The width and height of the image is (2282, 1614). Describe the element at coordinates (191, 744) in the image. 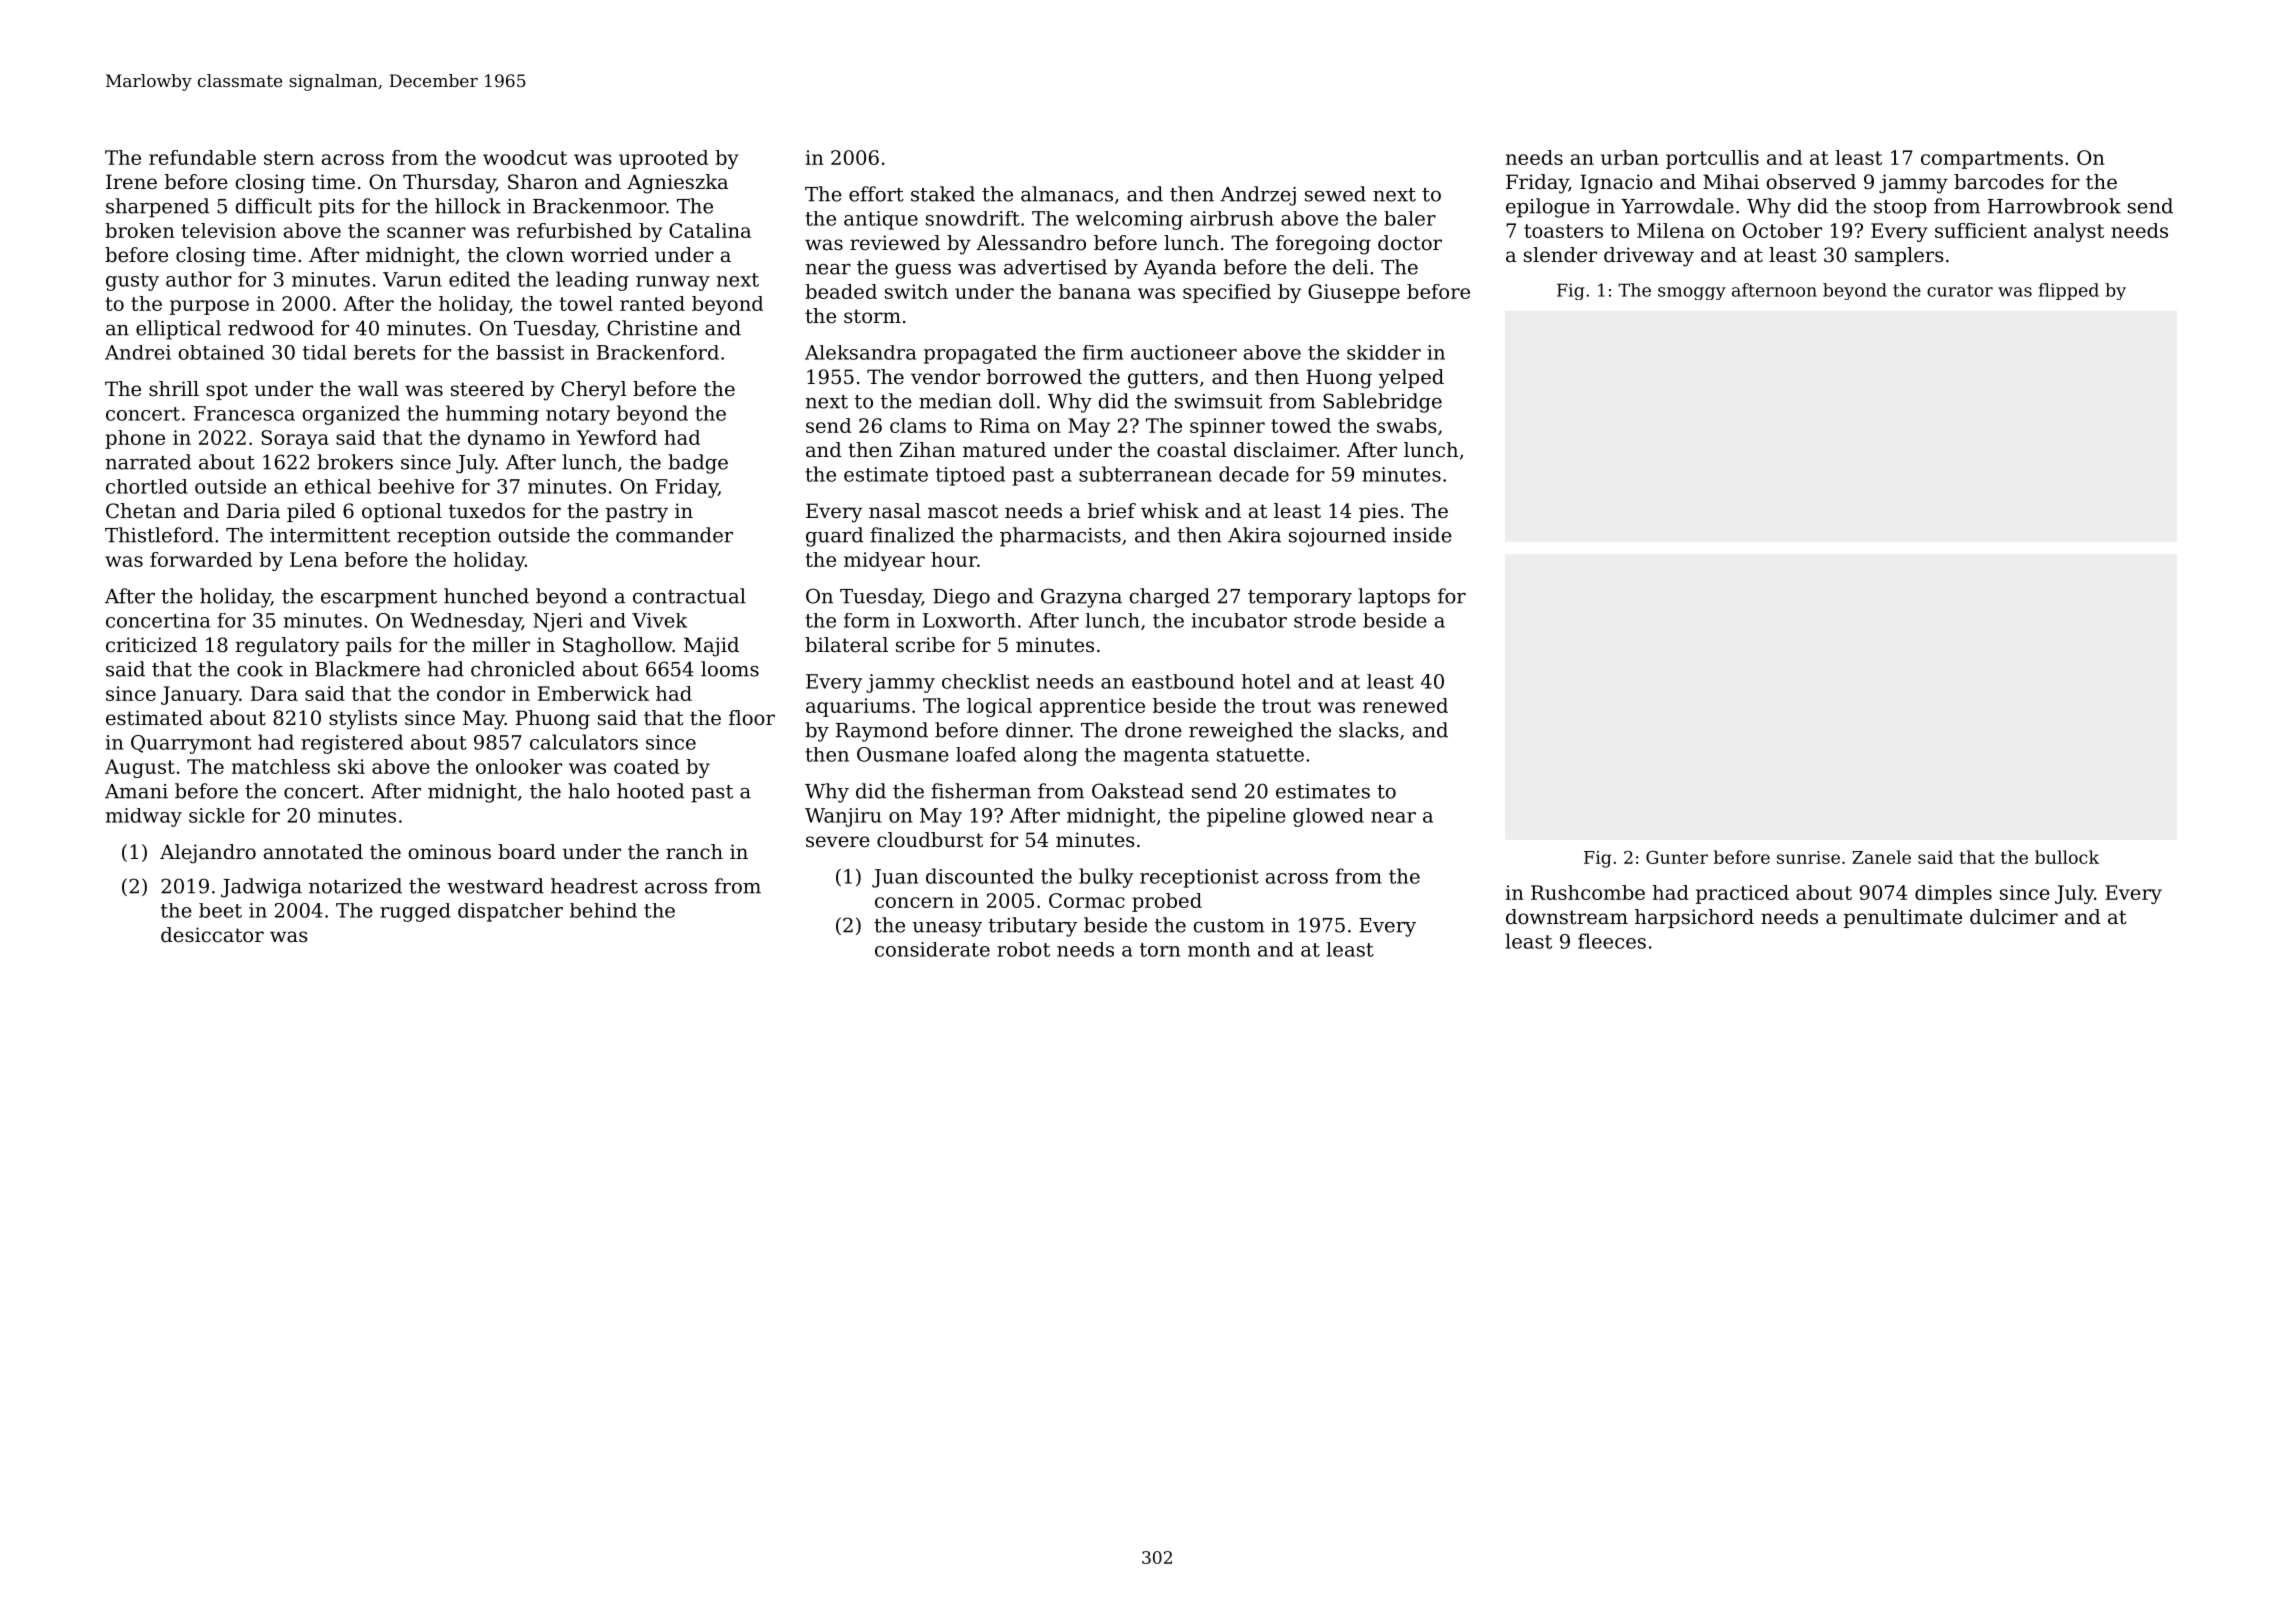

I see `Quarrymont` at that location.
